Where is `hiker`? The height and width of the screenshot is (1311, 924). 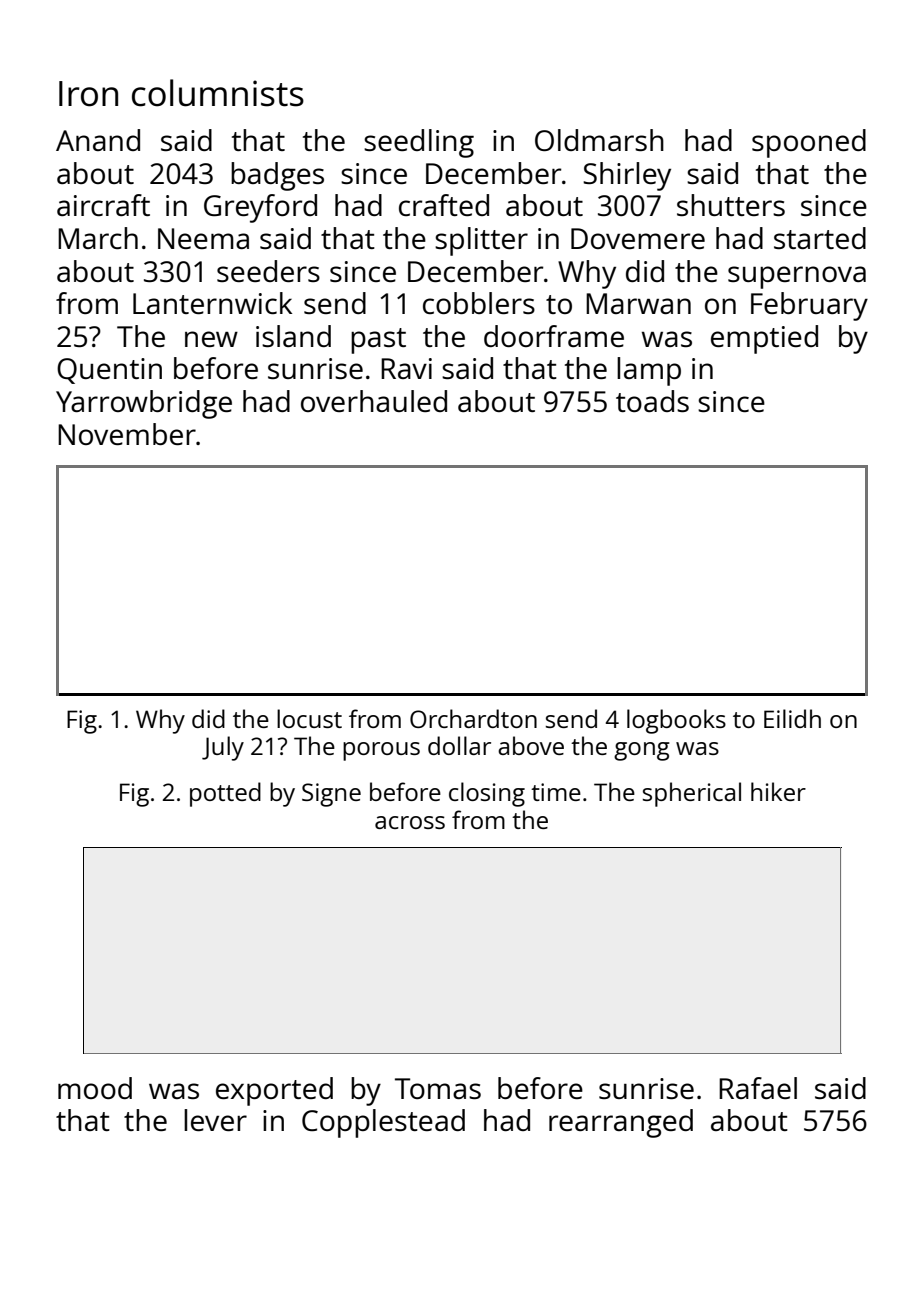
hiker is located at coordinates (778, 791).
